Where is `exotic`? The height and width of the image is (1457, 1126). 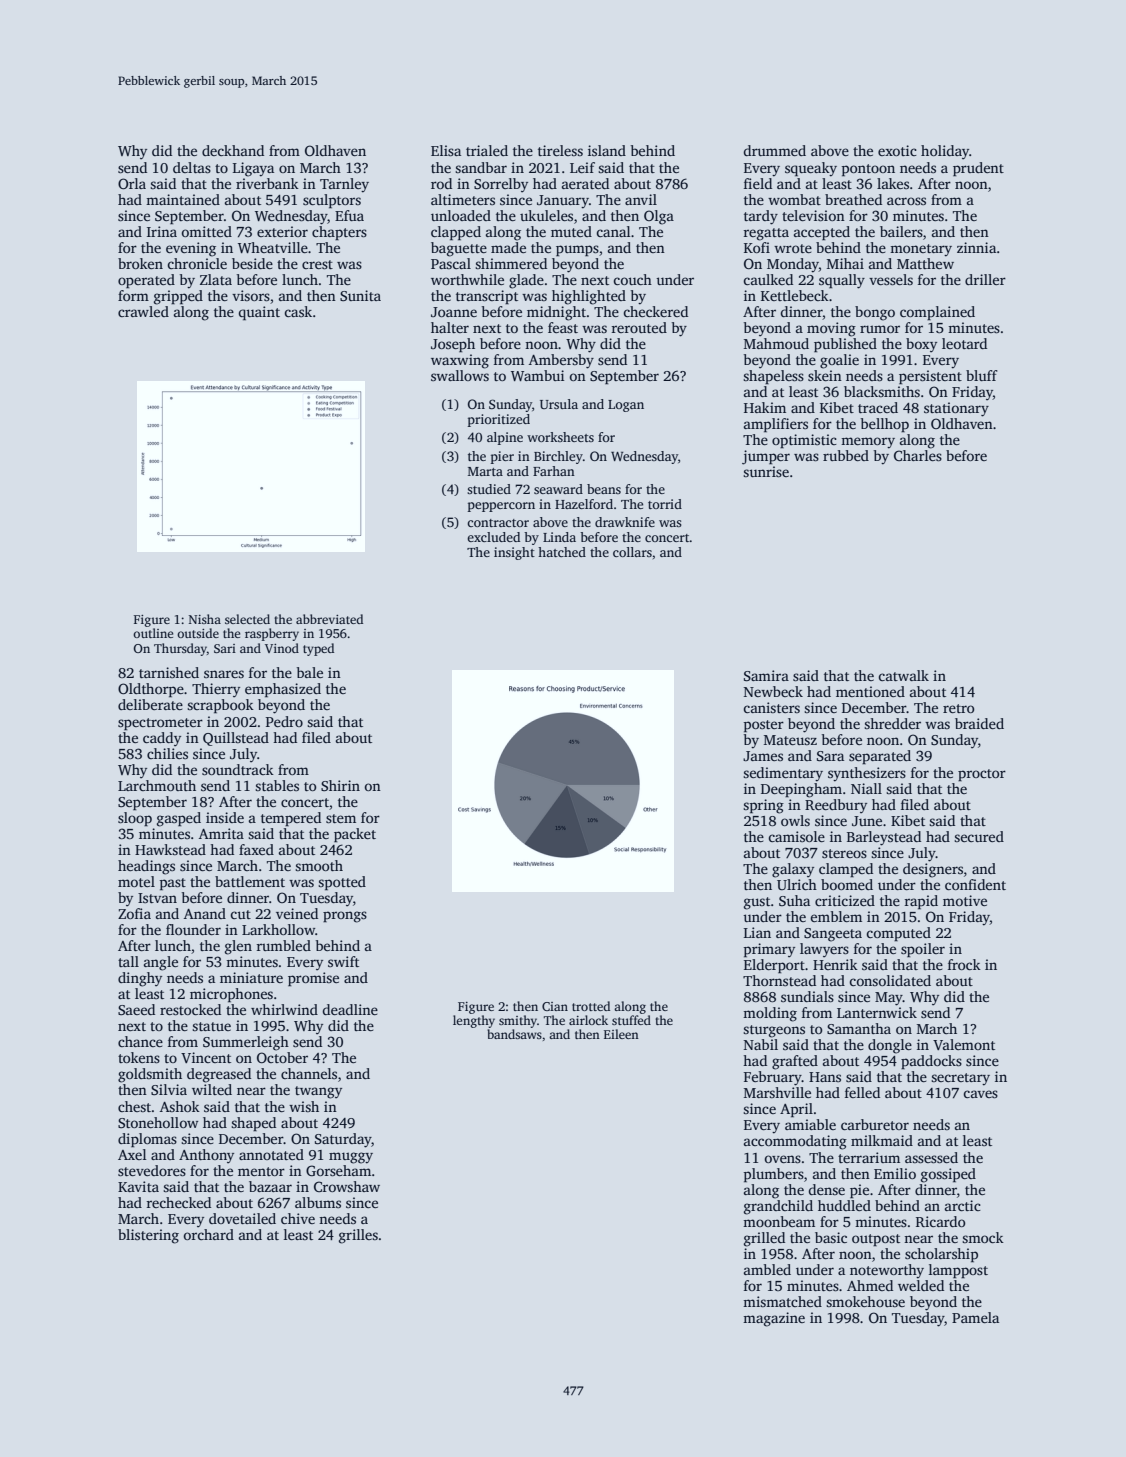 exotic is located at coordinates (897, 150).
